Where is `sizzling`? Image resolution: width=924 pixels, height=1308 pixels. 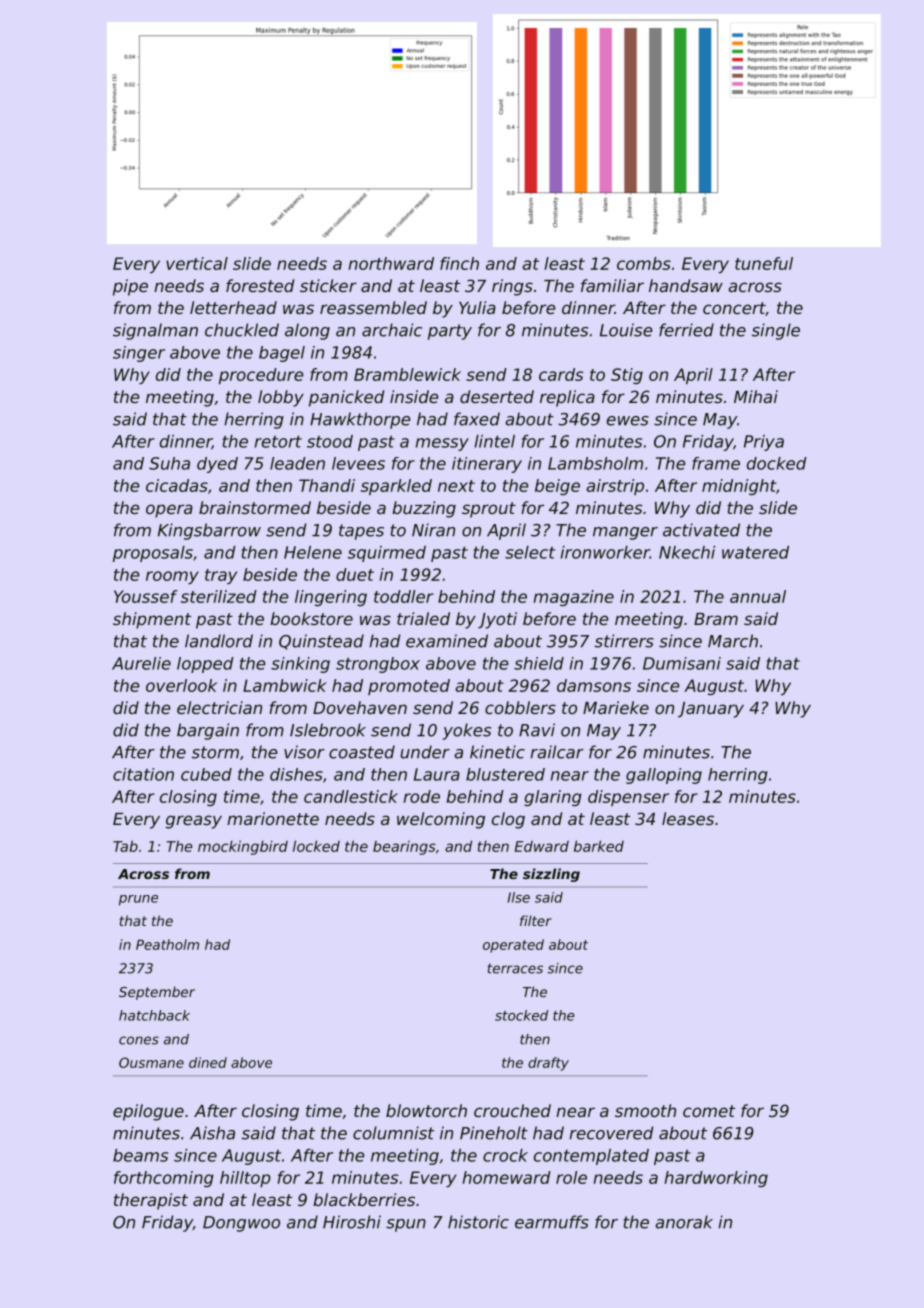
sizzling is located at coordinates (551, 875).
